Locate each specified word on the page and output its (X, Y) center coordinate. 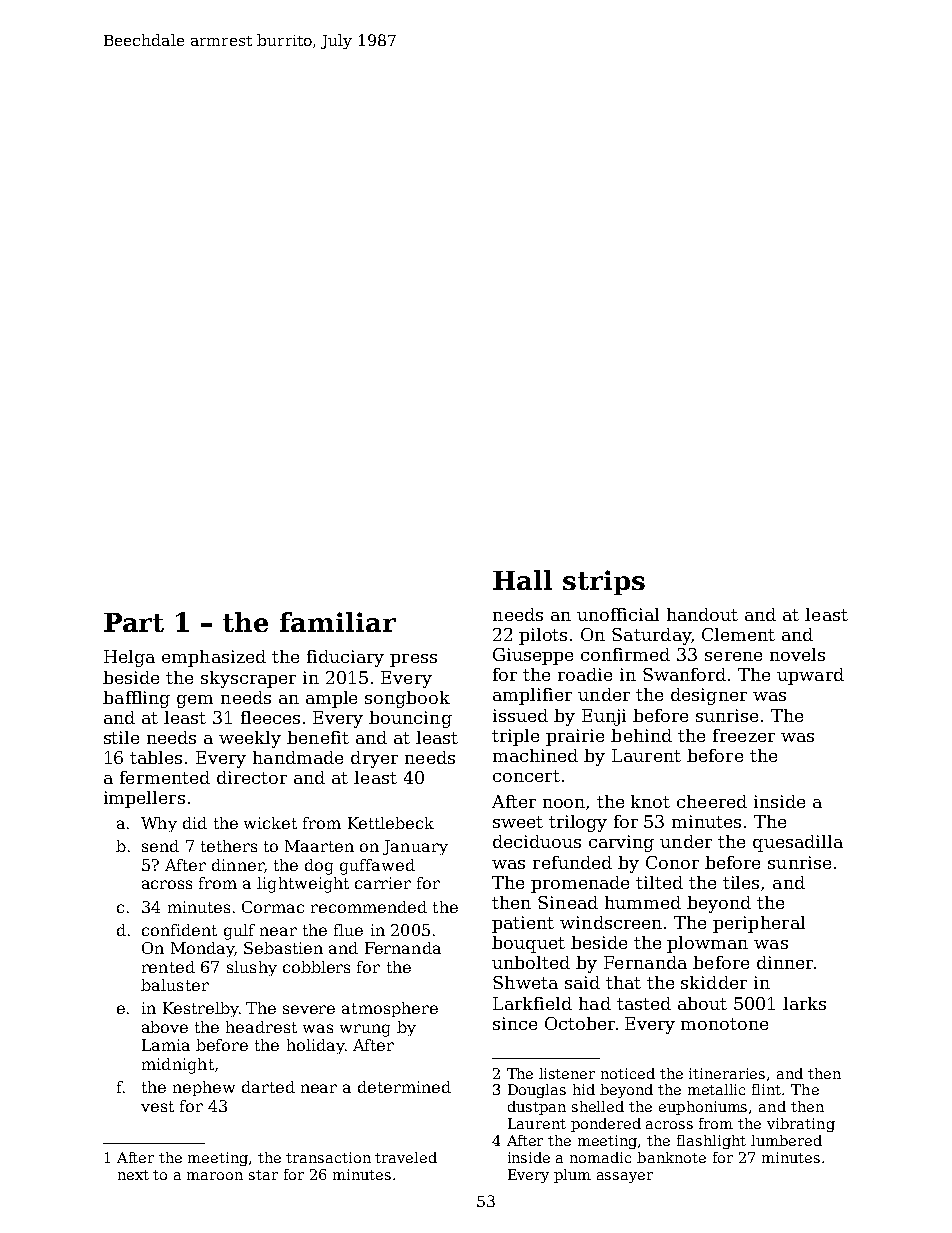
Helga (129, 658)
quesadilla (798, 843)
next (133, 1175)
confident (179, 930)
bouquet (528, 944)
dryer (374, 759)
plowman (707, 944)
